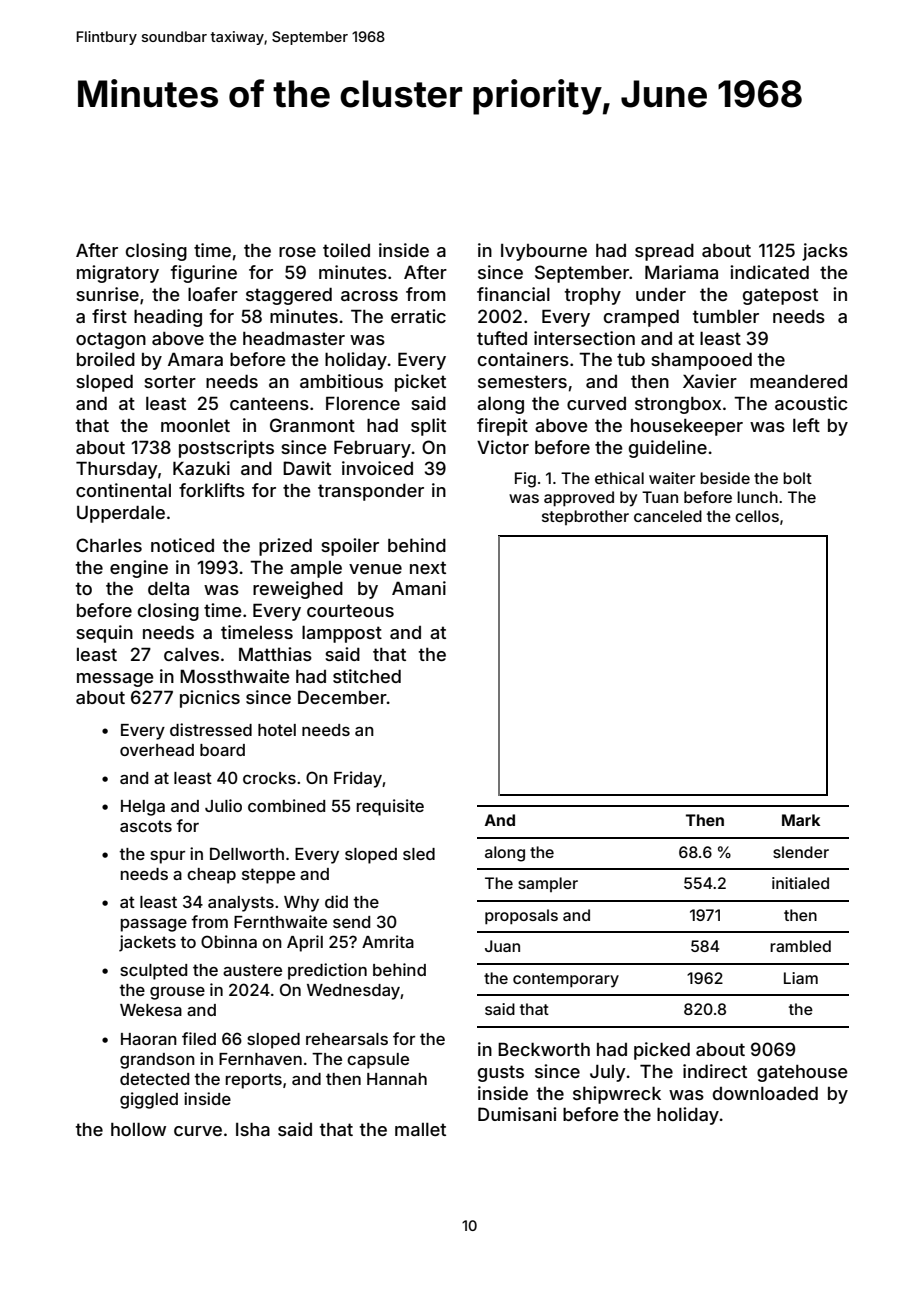 The width and height of the image is (924, 1311). What do you see at coordinates (757, 516) in the image?
I see `cellos` at bounding box center [757, 516].
